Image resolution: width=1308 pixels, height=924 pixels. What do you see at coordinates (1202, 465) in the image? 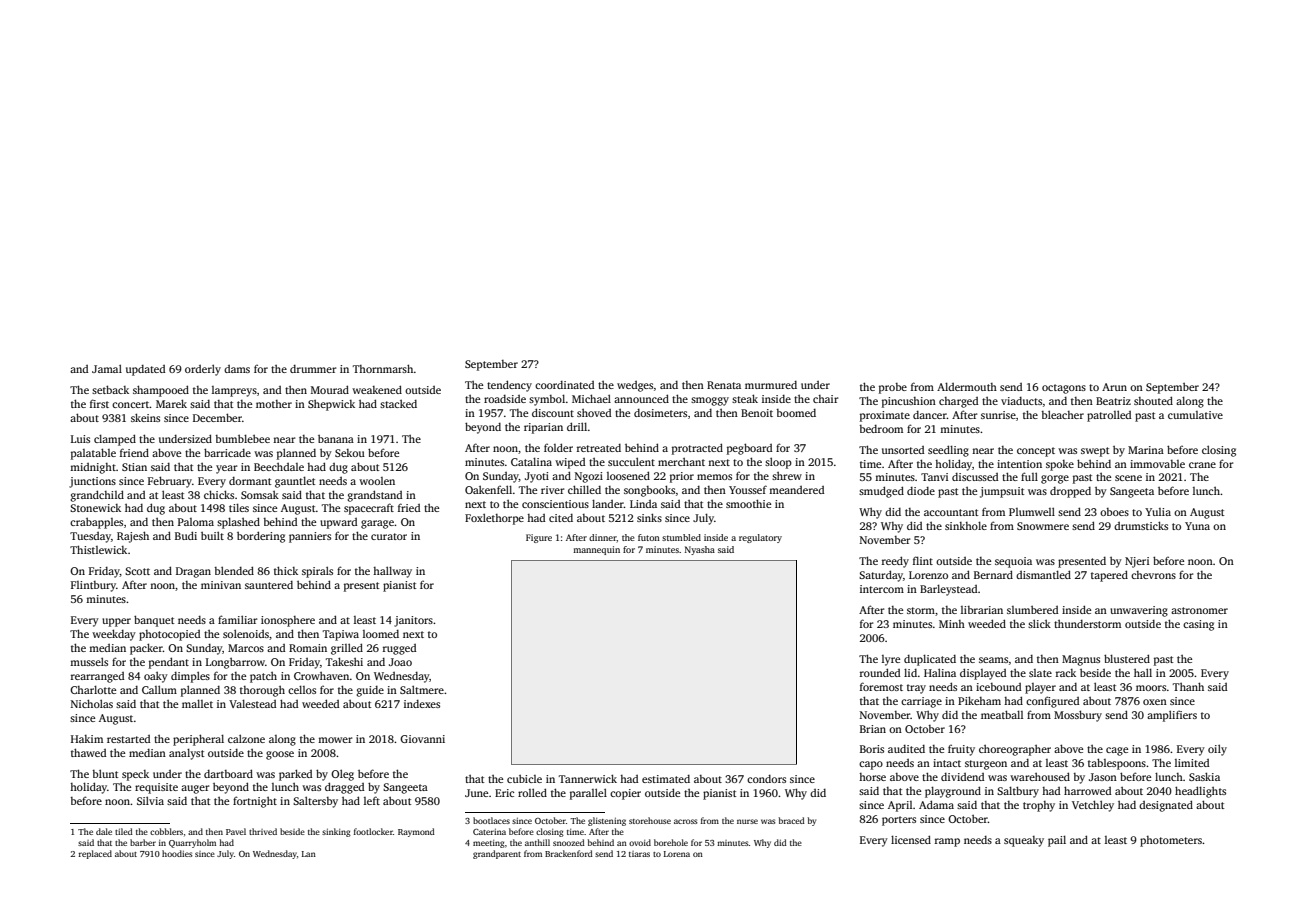
I see `crane` at bounding box center [1202, 465].
